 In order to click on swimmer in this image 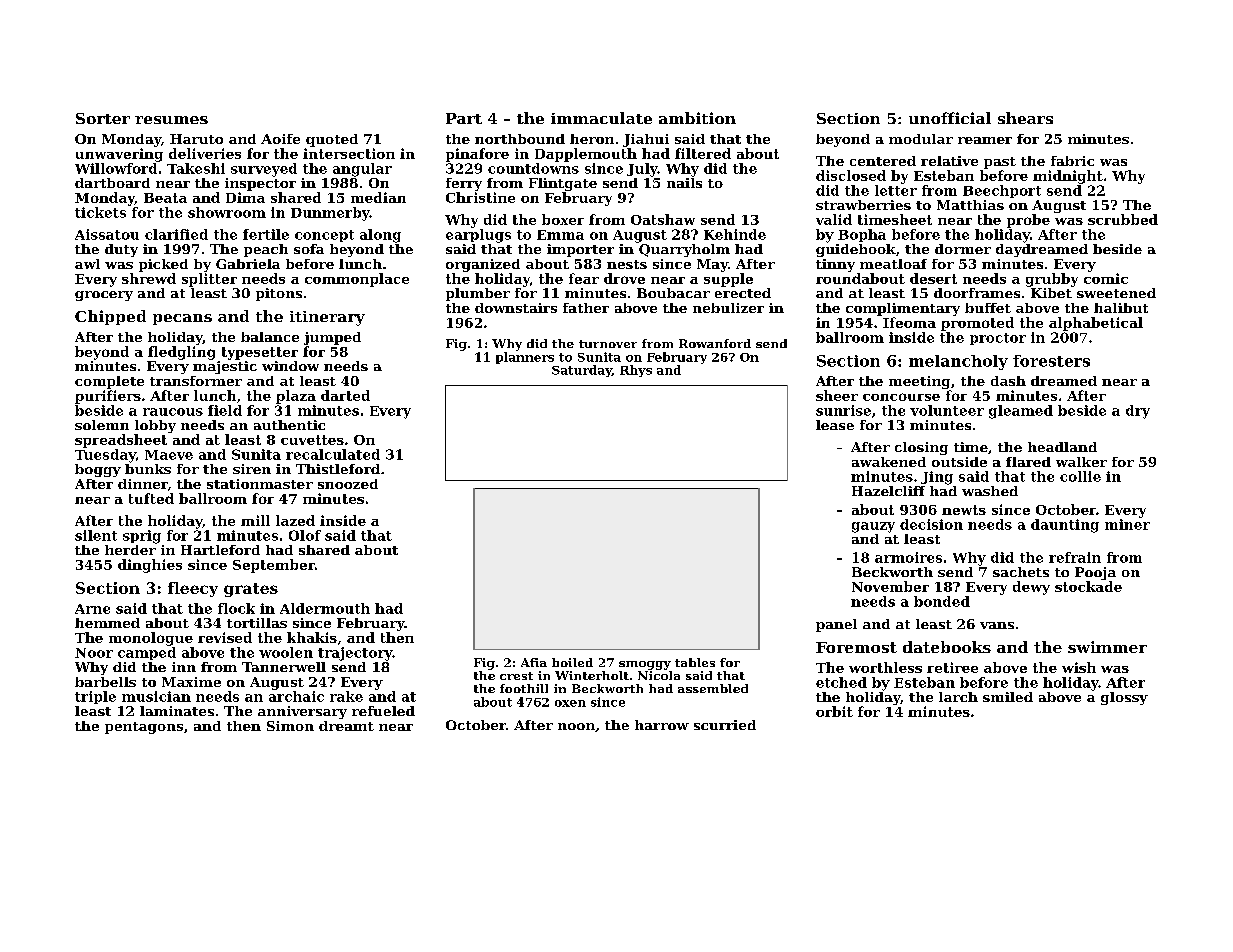, I will do `click(1107, 647)`.
